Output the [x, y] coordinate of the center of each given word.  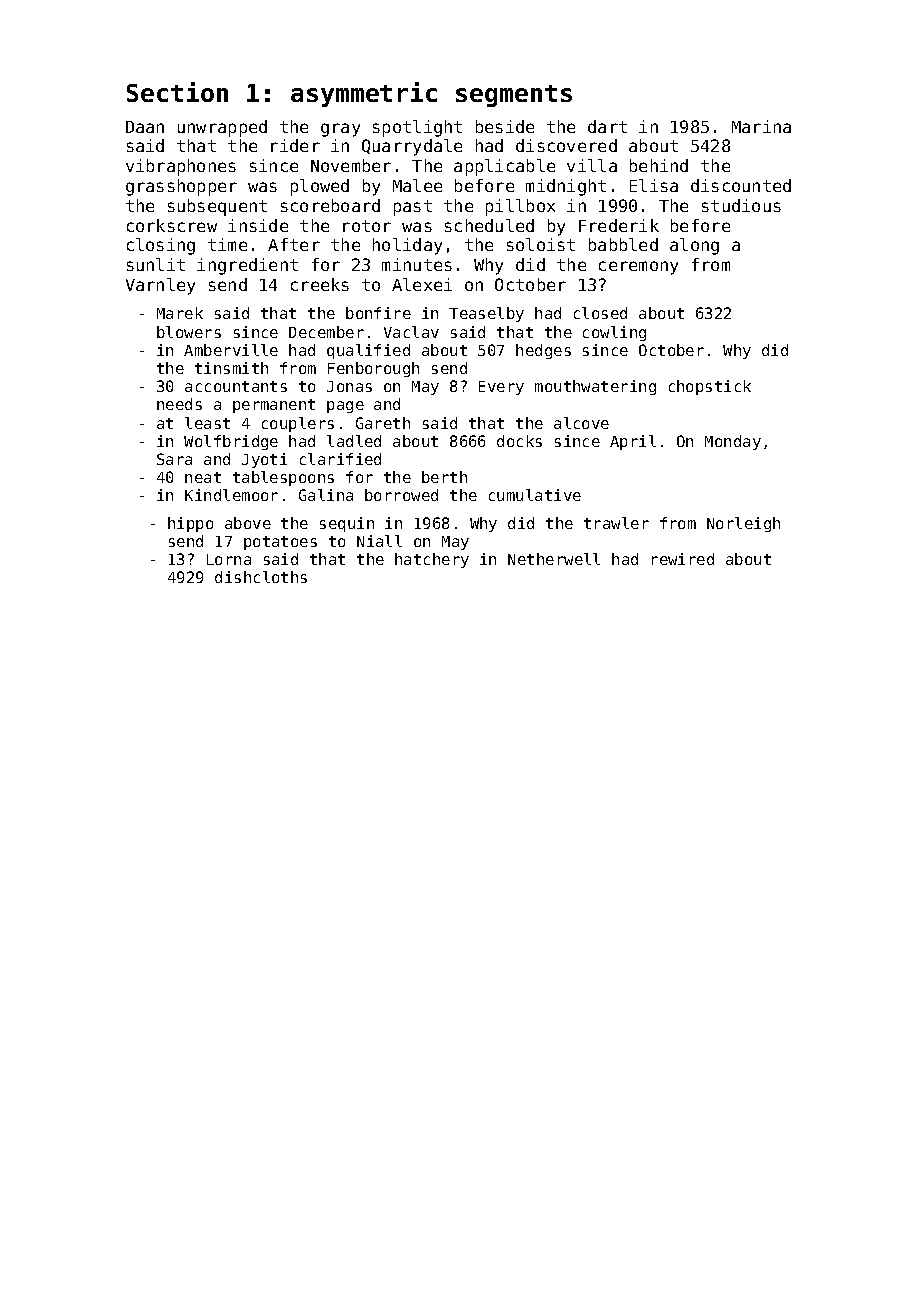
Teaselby [486, 314]
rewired [683, 559]
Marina [761, 126]
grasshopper [181, 187]
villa [592, 165]
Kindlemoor [231, 495]
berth [444, 477]
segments [514, 96]
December [326, 332]
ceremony [638, 268]
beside [505, 126]
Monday [733, 442]
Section [177, 92]
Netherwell [554, 559]
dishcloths [261, 577]
